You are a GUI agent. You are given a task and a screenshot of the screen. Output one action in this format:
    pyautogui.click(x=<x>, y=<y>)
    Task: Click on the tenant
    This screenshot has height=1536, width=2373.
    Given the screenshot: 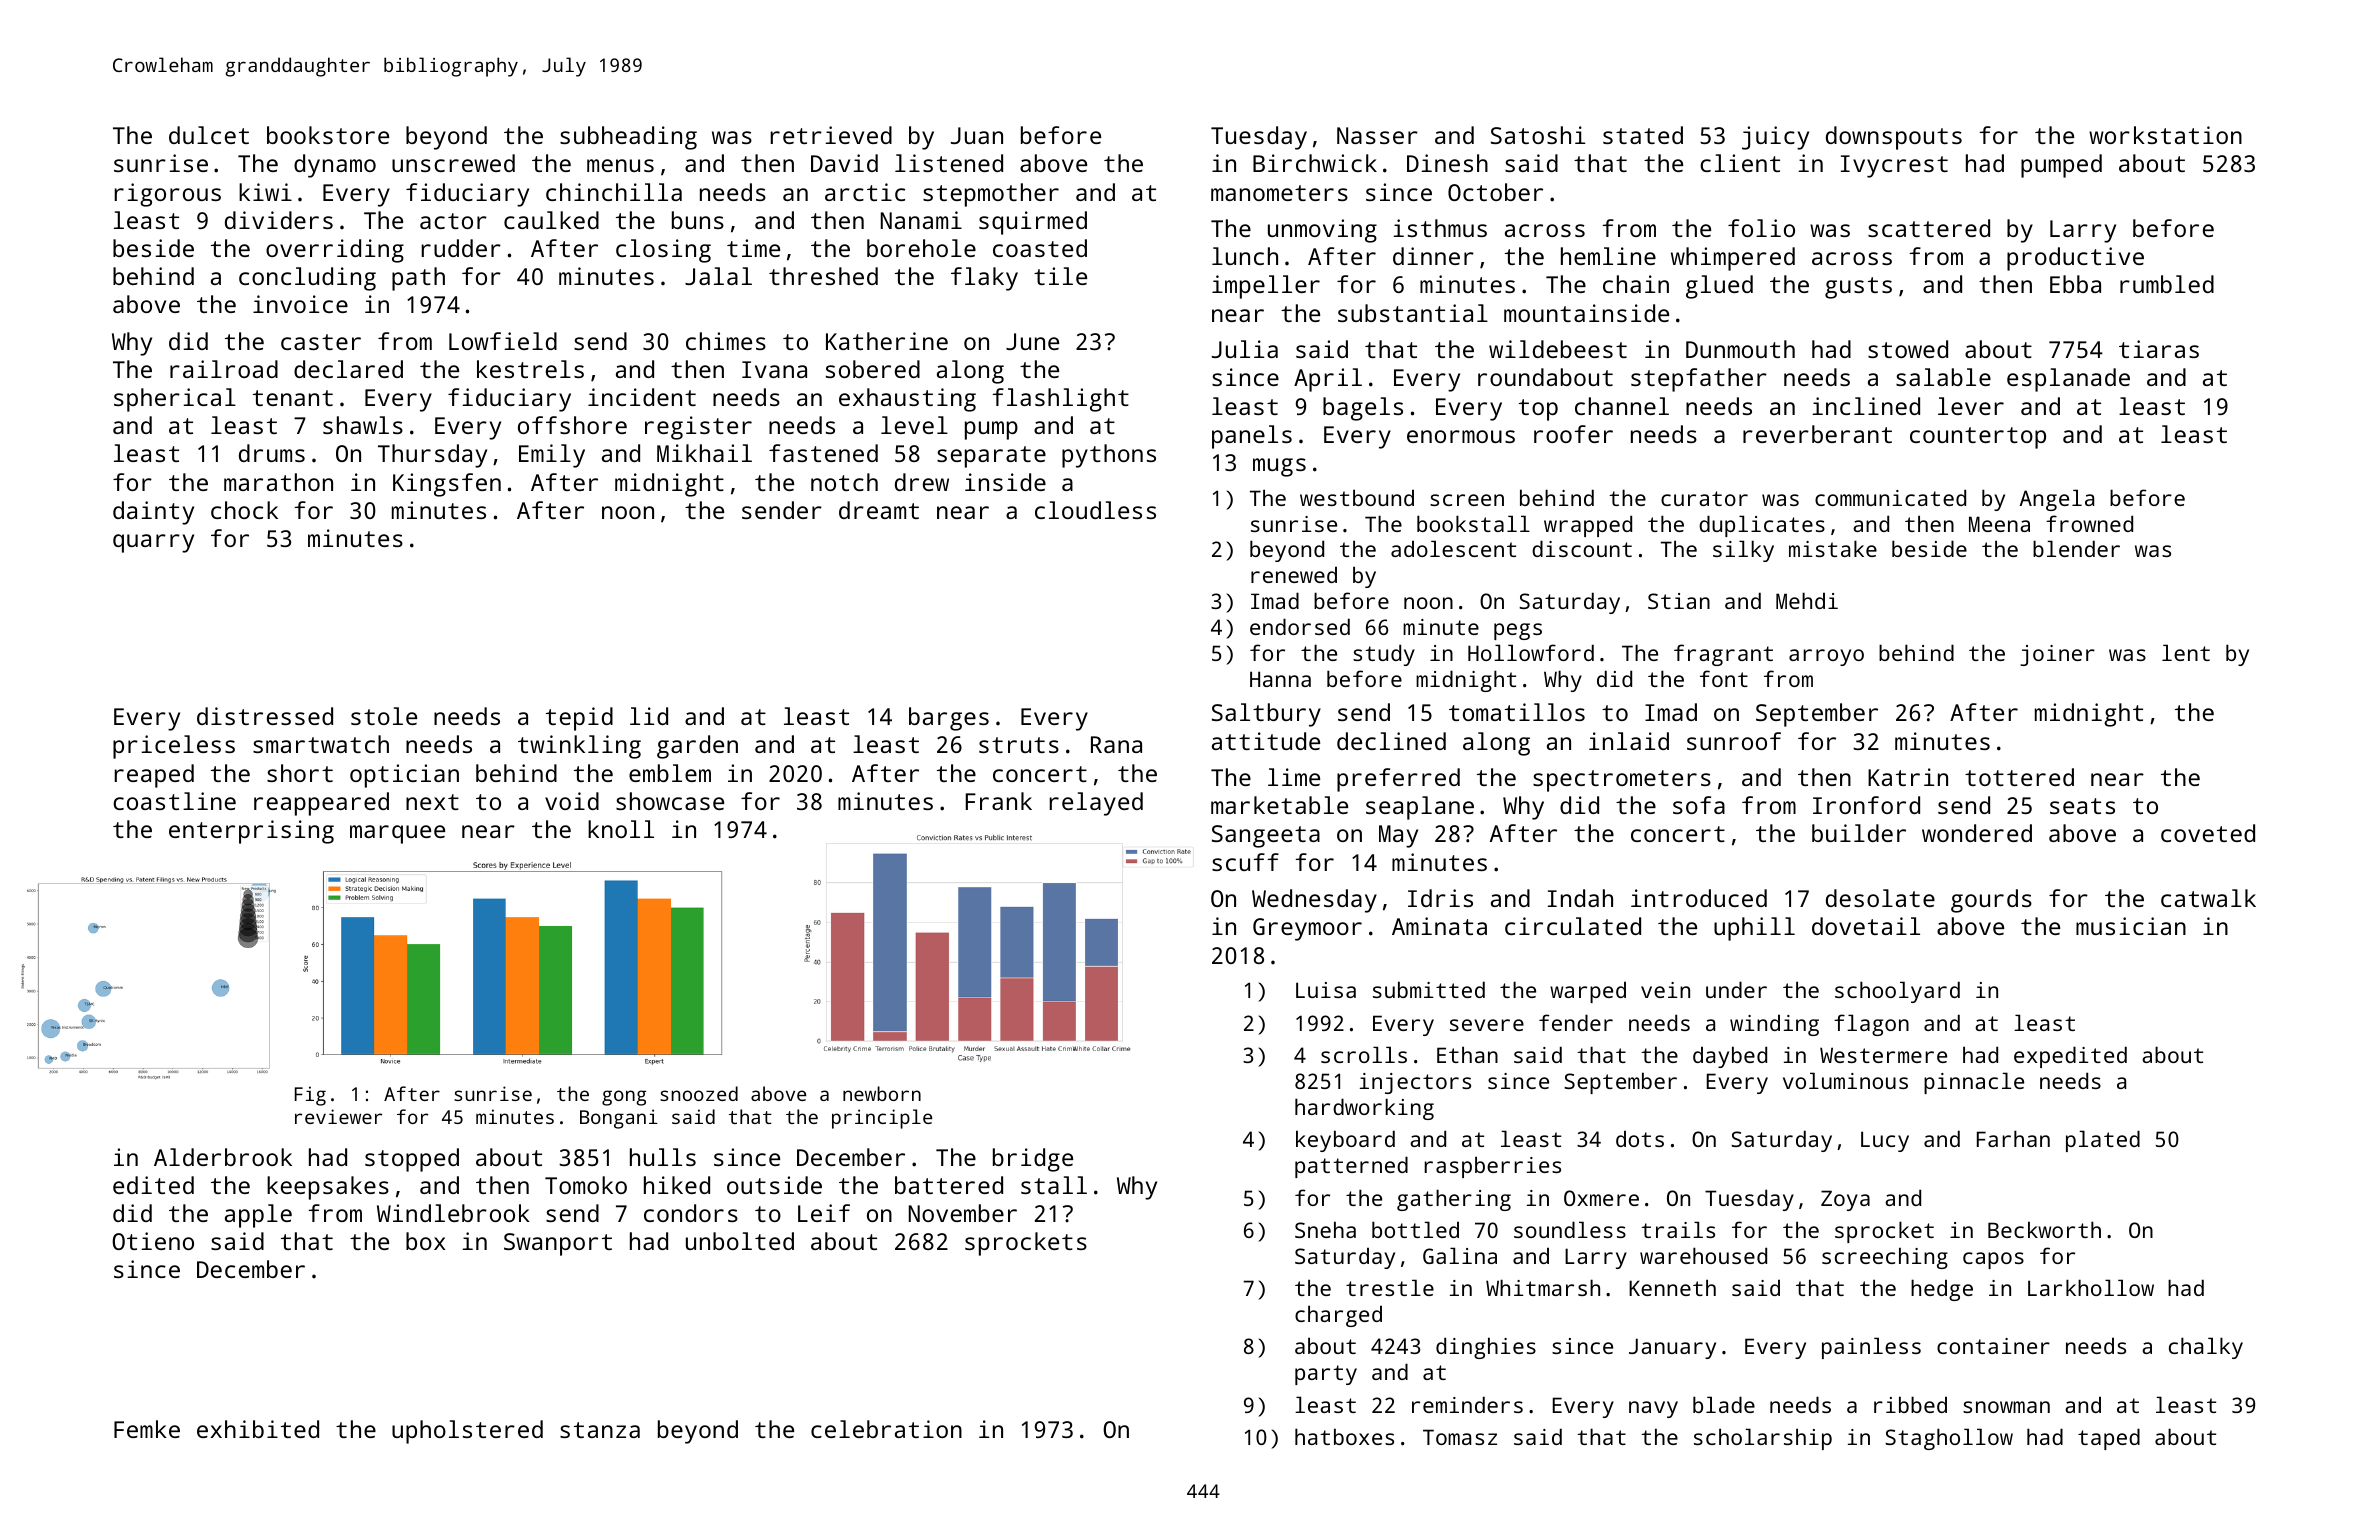 What is the action you would take?
    pyautogui.click(x=293, y=398)
